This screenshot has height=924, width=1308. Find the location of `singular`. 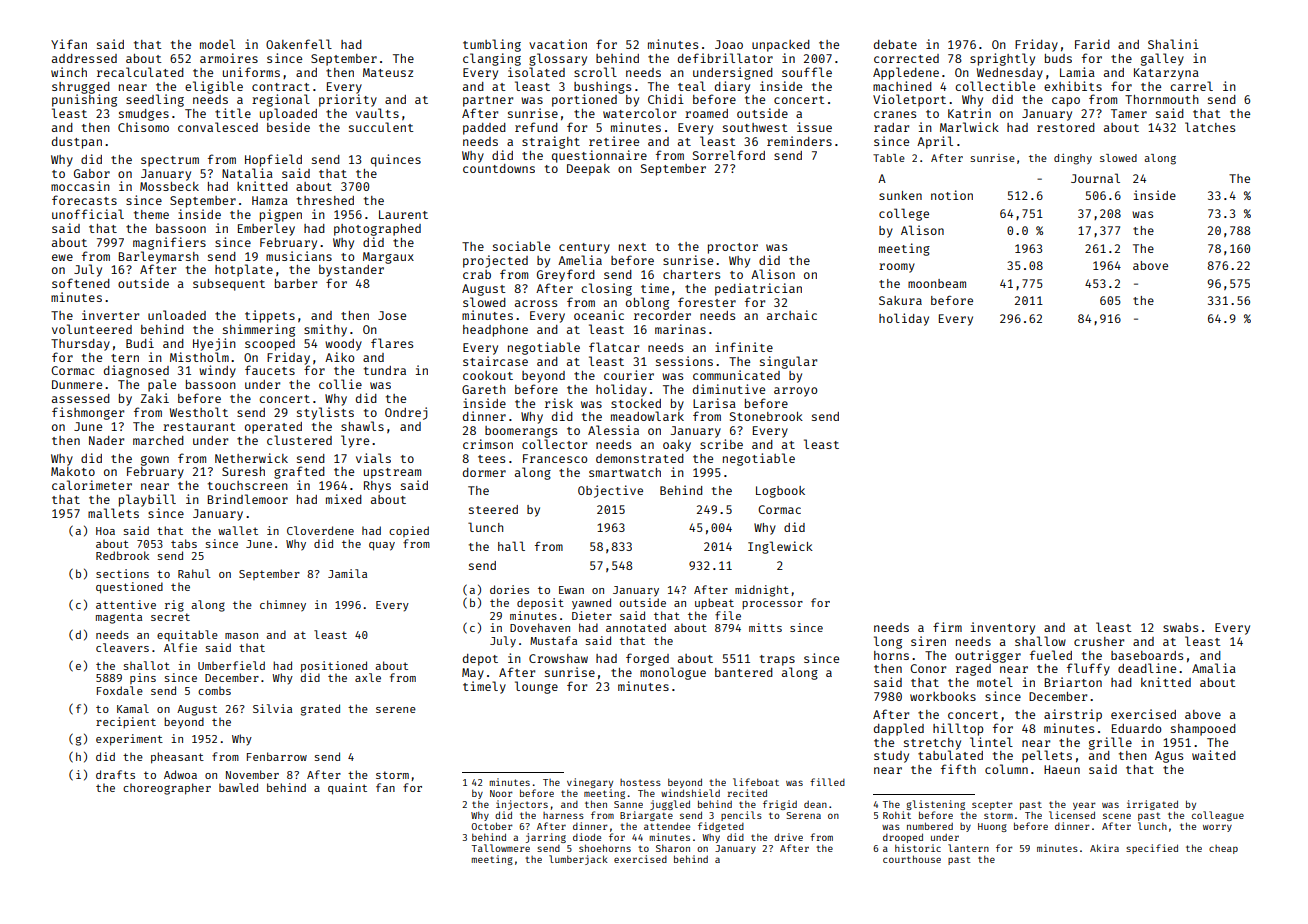

singular is located at coordinates (788, 362).
